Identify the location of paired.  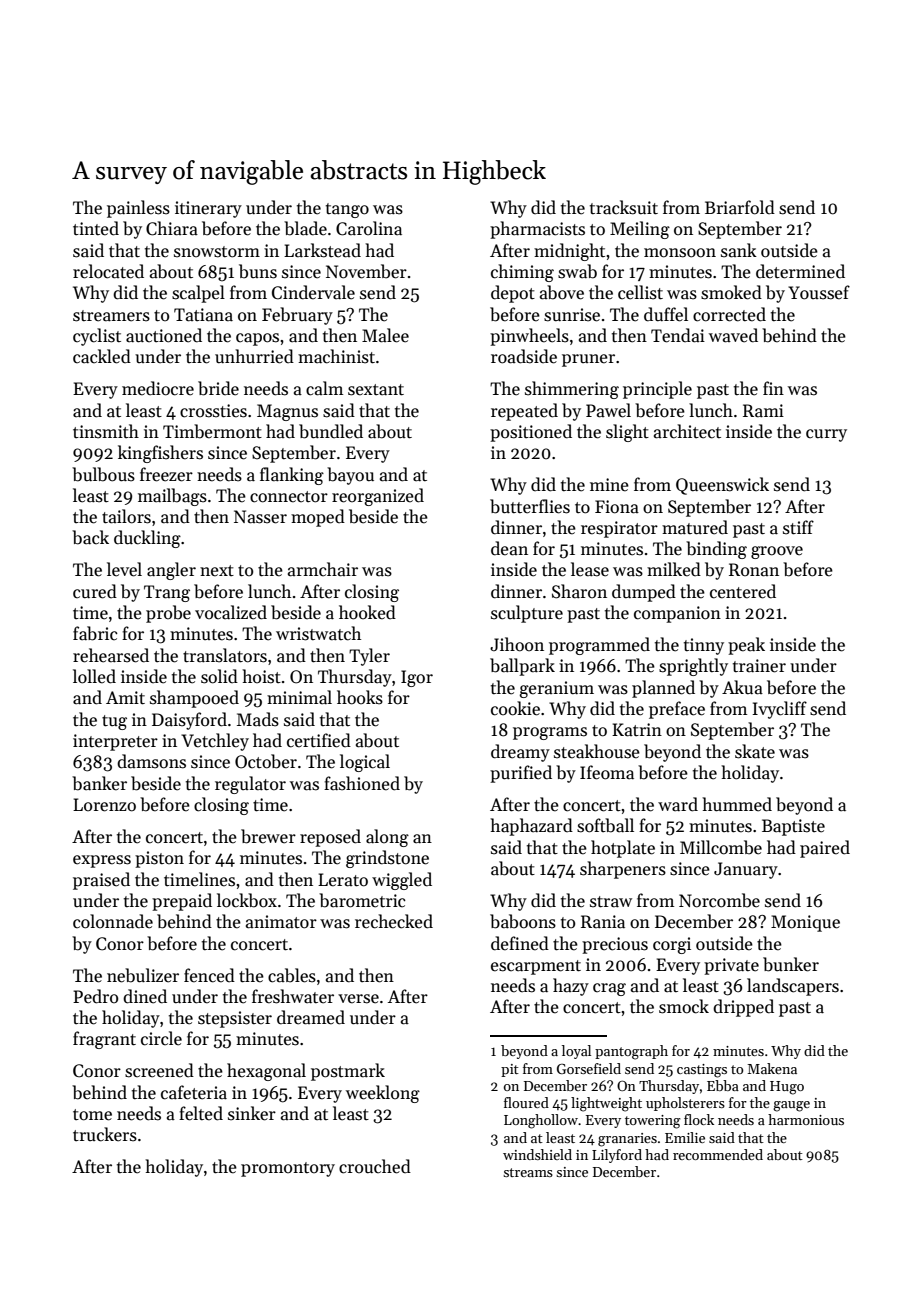
(825, 849).
